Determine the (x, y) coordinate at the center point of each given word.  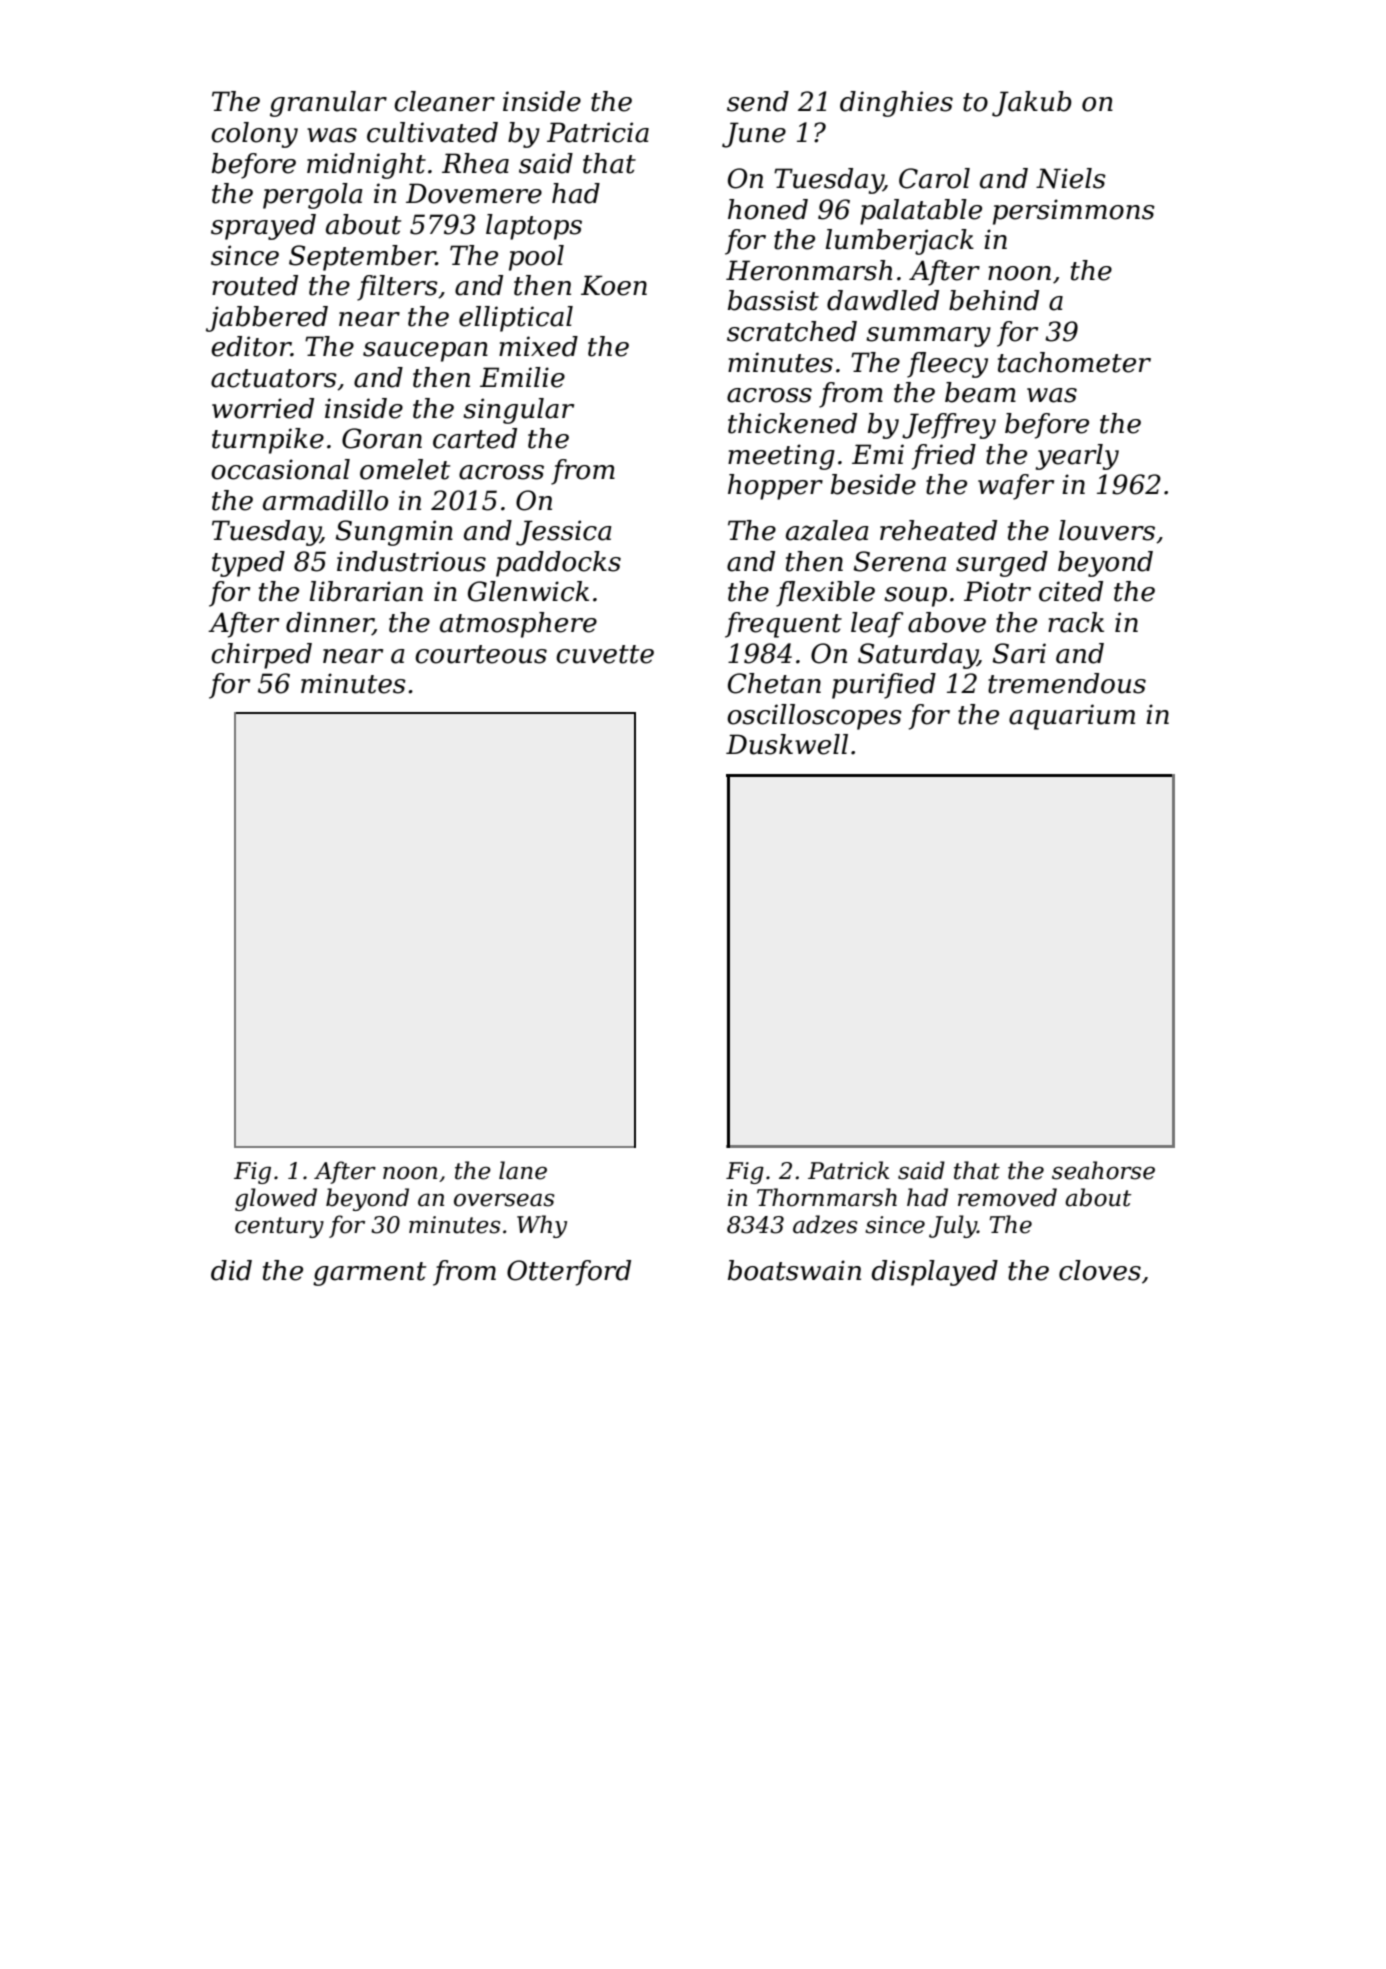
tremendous (1067, 683)
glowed (276, 1199)
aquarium (1072, 717)
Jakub (1032, 104)
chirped (261, 656)
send (758, 101)
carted (475, 438)
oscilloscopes (814, 717)
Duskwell (787, 744)
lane (523, 1170)
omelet (405, 469)
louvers (1107, 530)
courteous (481, 654)
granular (328, 104)
